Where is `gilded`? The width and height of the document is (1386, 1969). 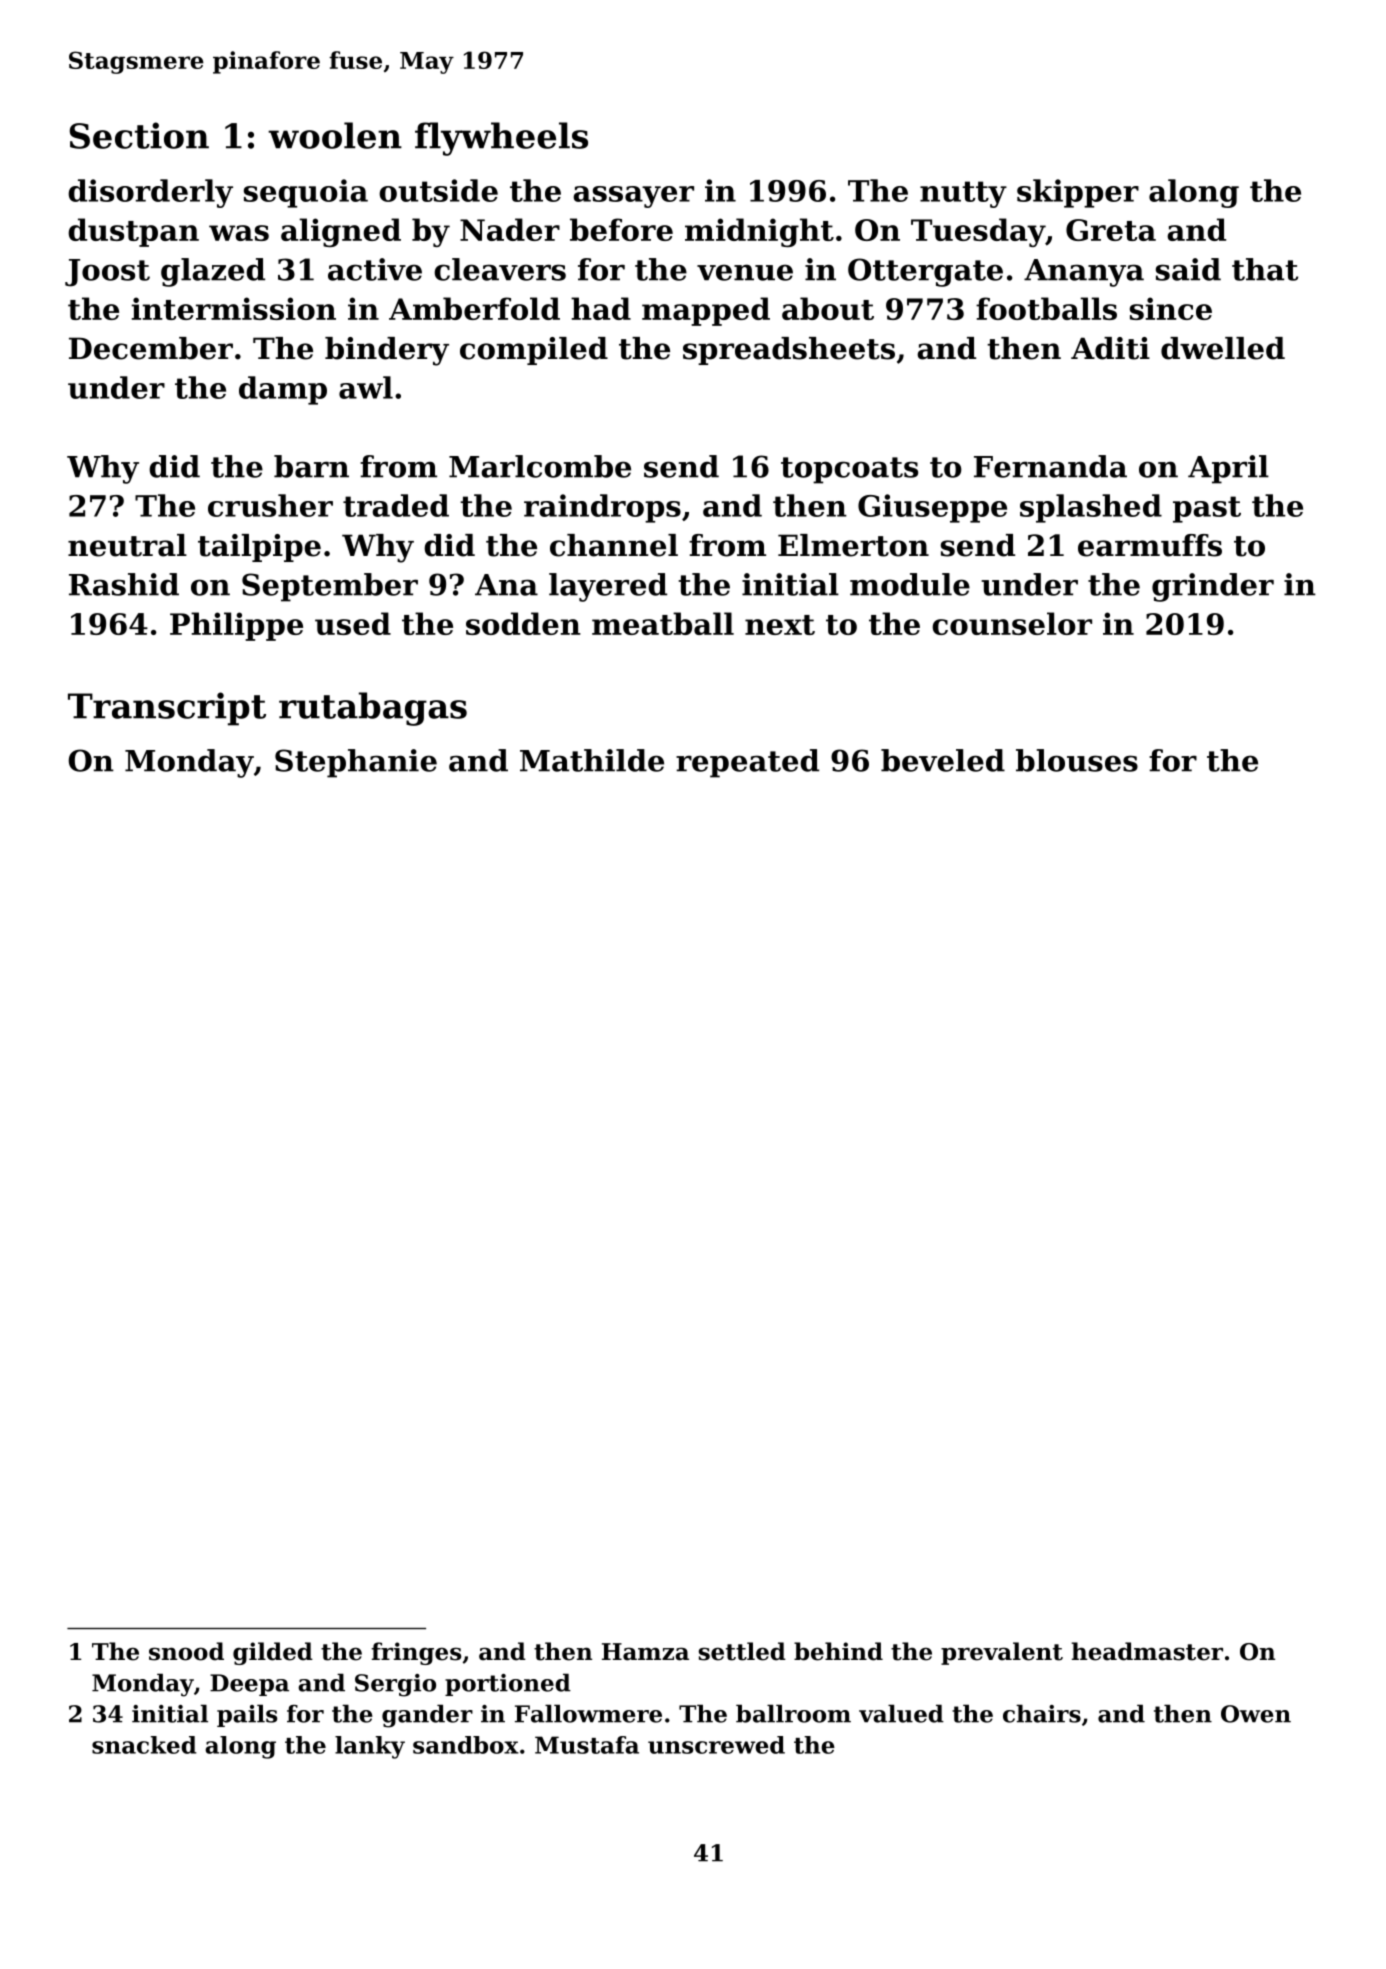 gilded is located at coordinates (273, 1653).
